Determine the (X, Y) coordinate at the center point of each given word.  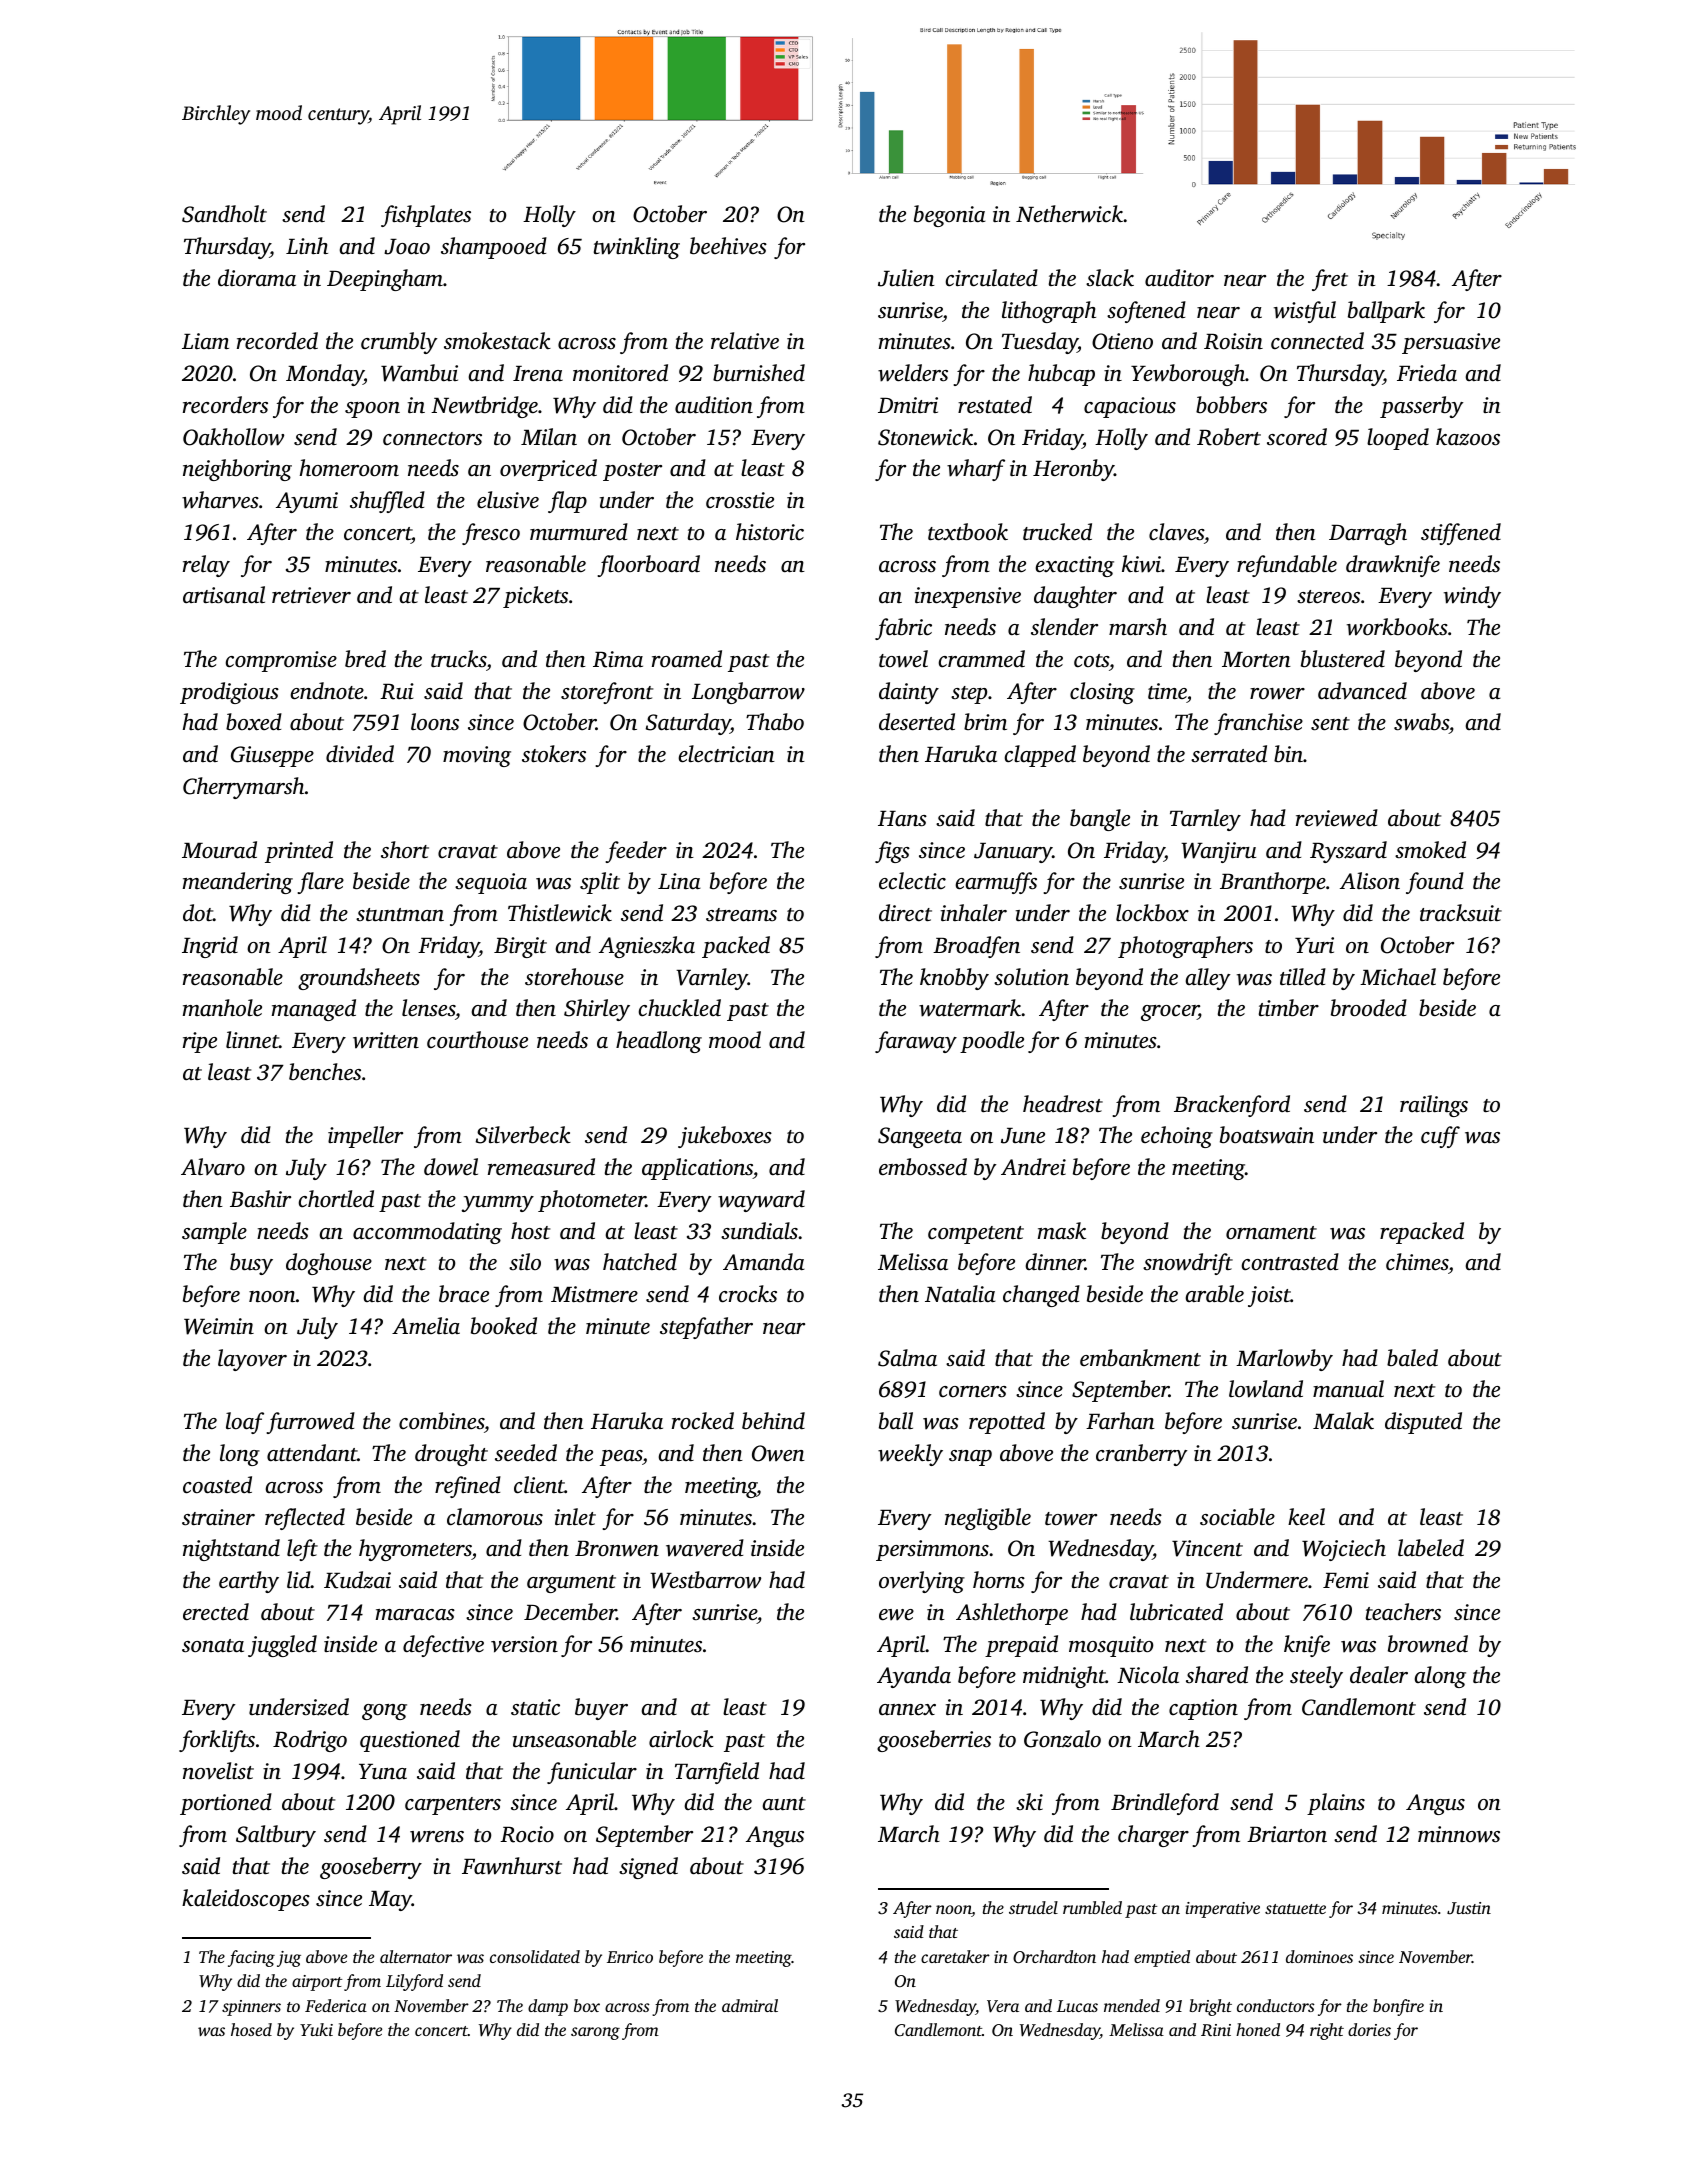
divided (360, 754)
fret (1330, 280)
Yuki (316, 2029)
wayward (761, 1201)
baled (1412, 1358)
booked (504, 1326)
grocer (1170, 1013)
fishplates (426, 216)
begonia (950, 216)
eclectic (912, 881)
